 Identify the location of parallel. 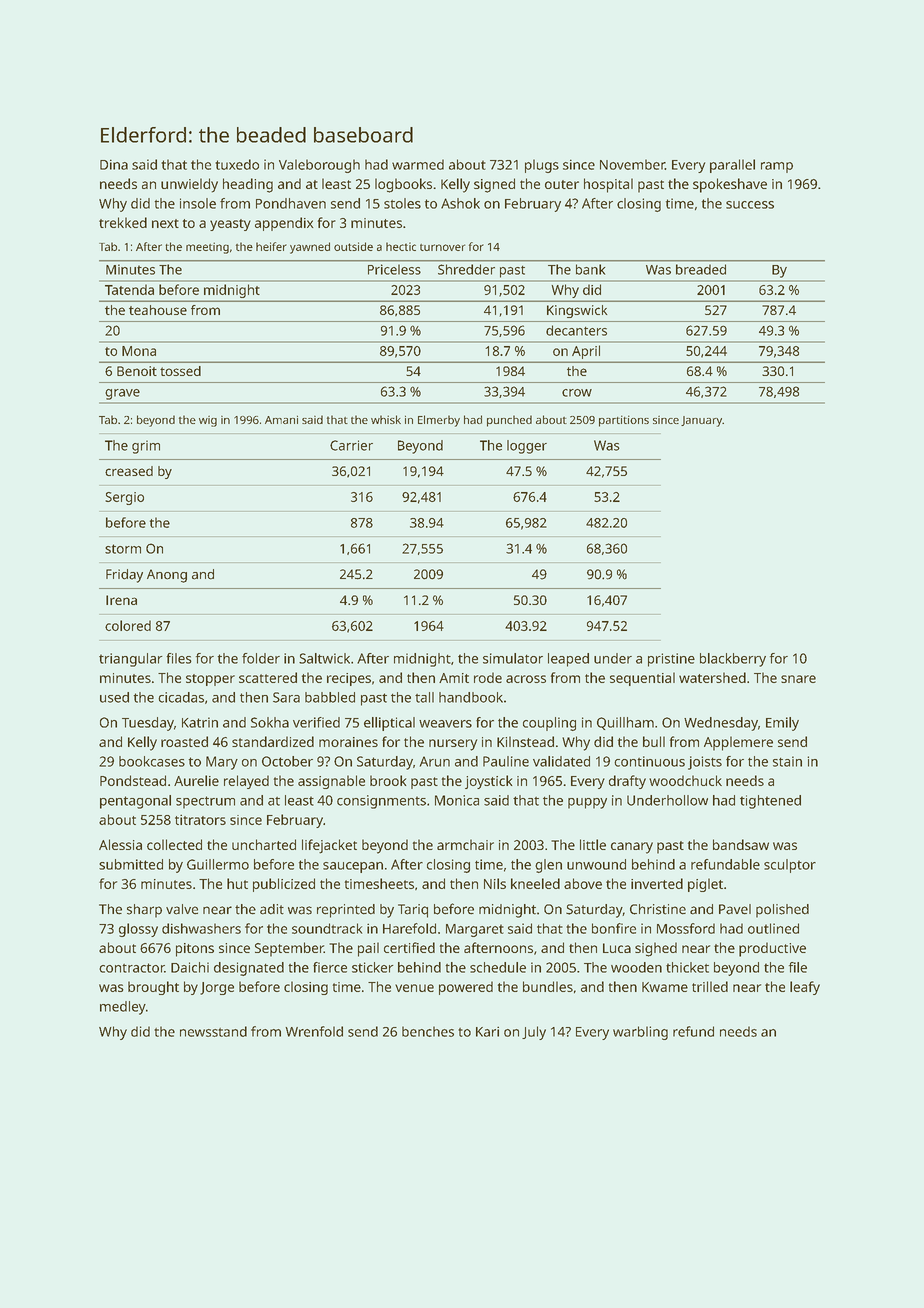
(732, 166).
